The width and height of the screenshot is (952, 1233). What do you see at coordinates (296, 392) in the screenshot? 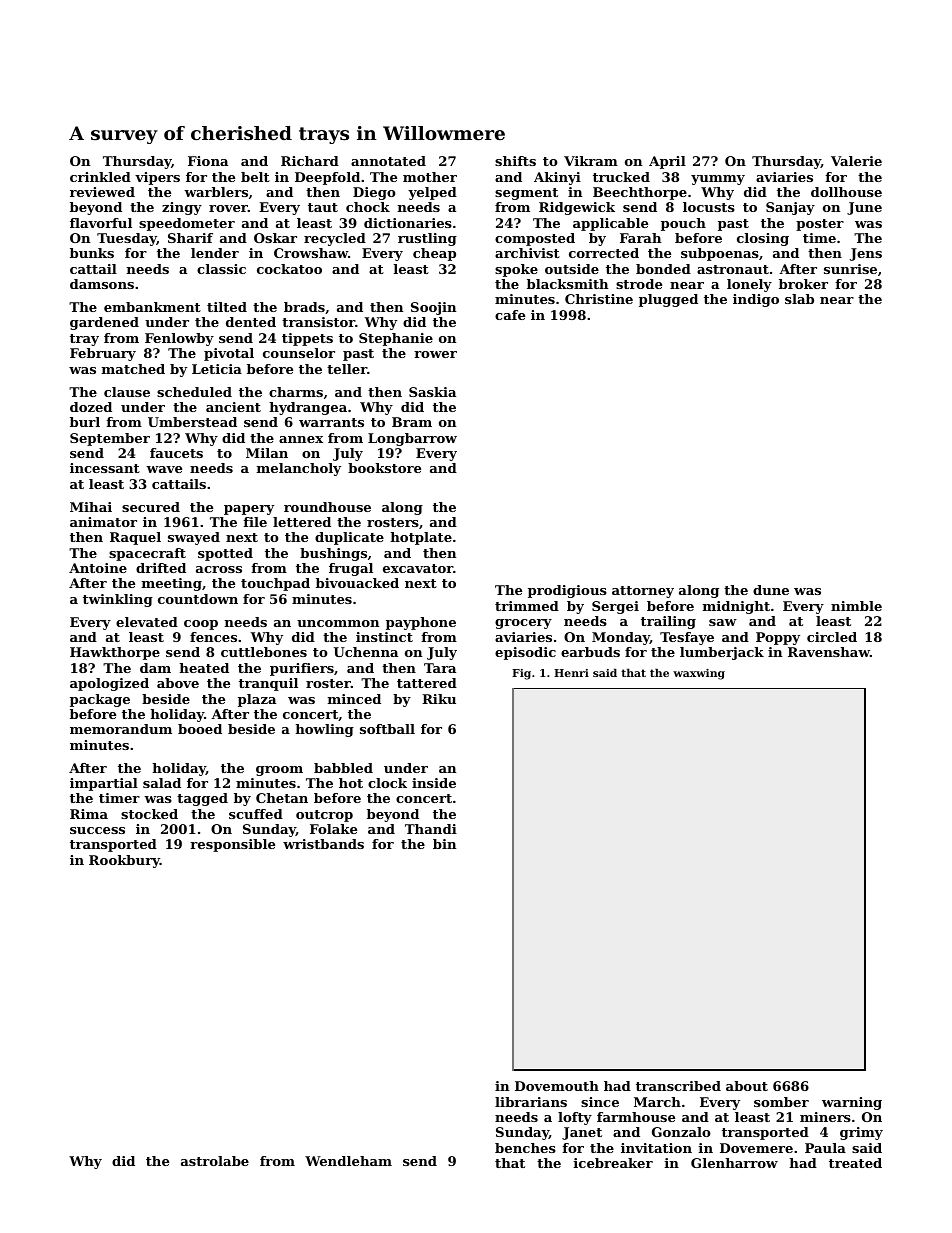
I see `charms` at bounding box center [296, 392].
